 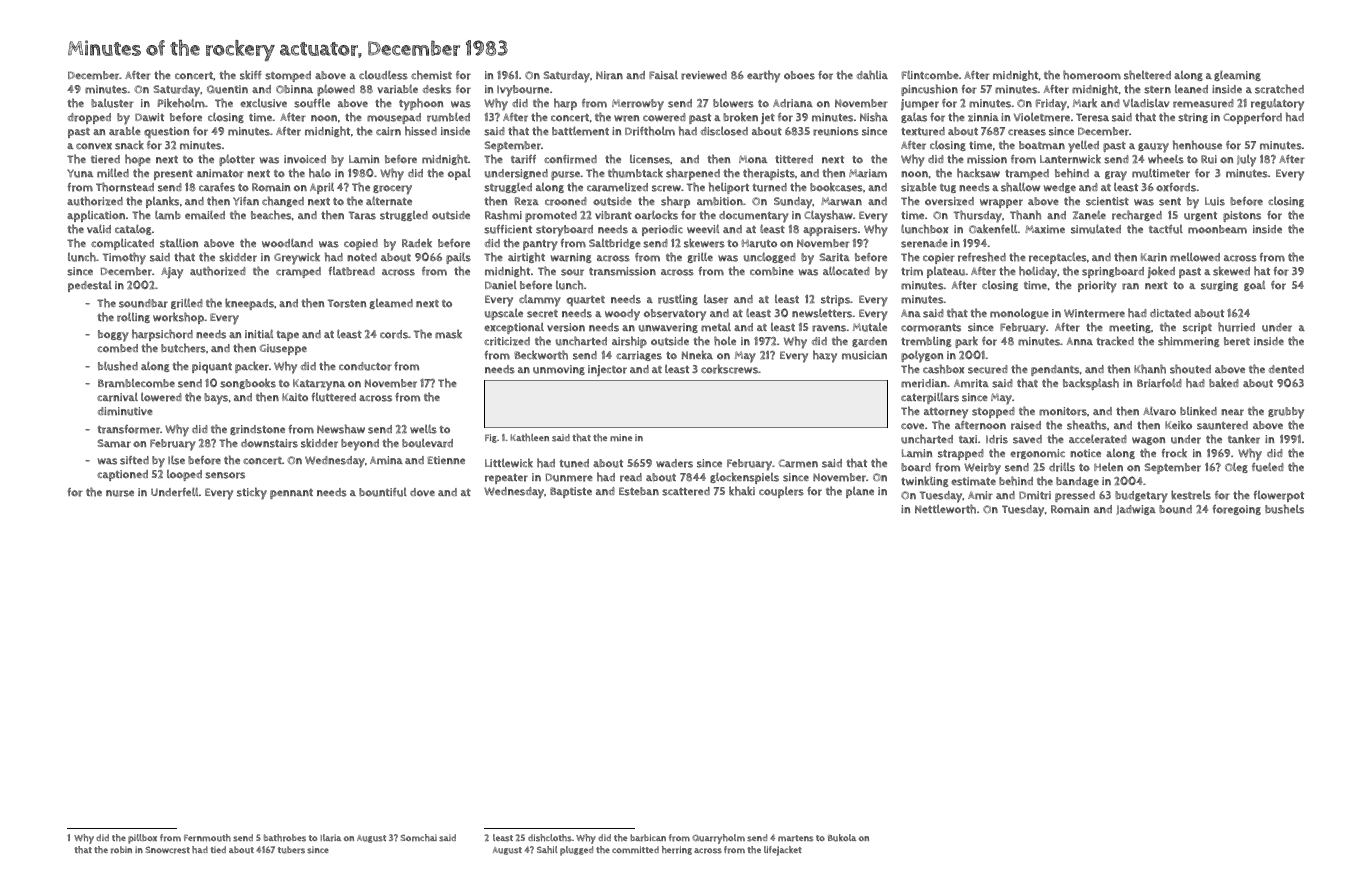 I want to click on plotter, so click(x=237, y=160).
